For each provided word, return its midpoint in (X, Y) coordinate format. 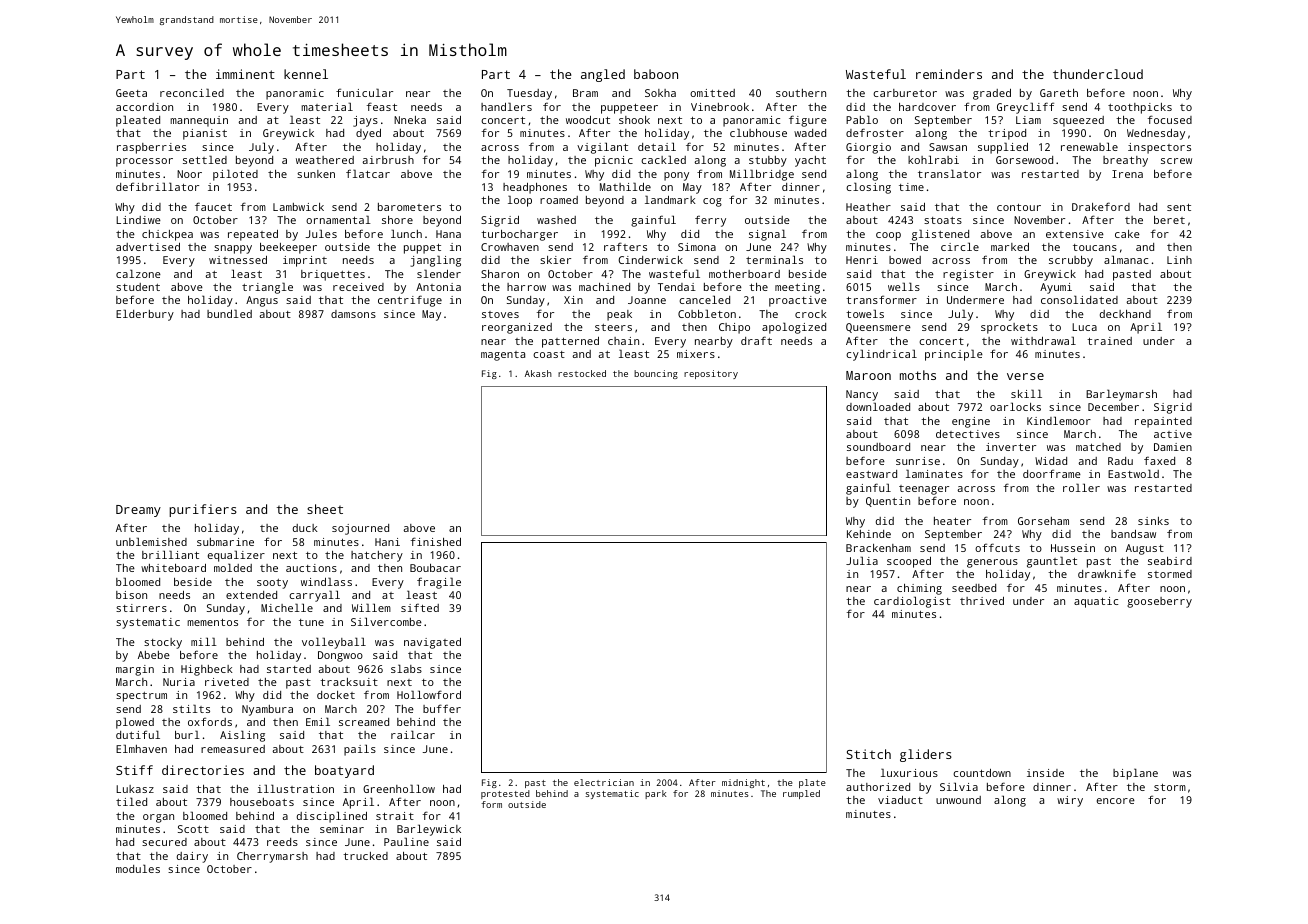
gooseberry (1159, 602)
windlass (326, 581)
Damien (1173, 447)
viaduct (900, 800)
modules (138, 868)
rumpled (801, 794)
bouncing (656, 374)
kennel (306, 74)
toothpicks (1140, 108)
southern (801, 93)
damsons (353, 314)
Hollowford (429, 694)
